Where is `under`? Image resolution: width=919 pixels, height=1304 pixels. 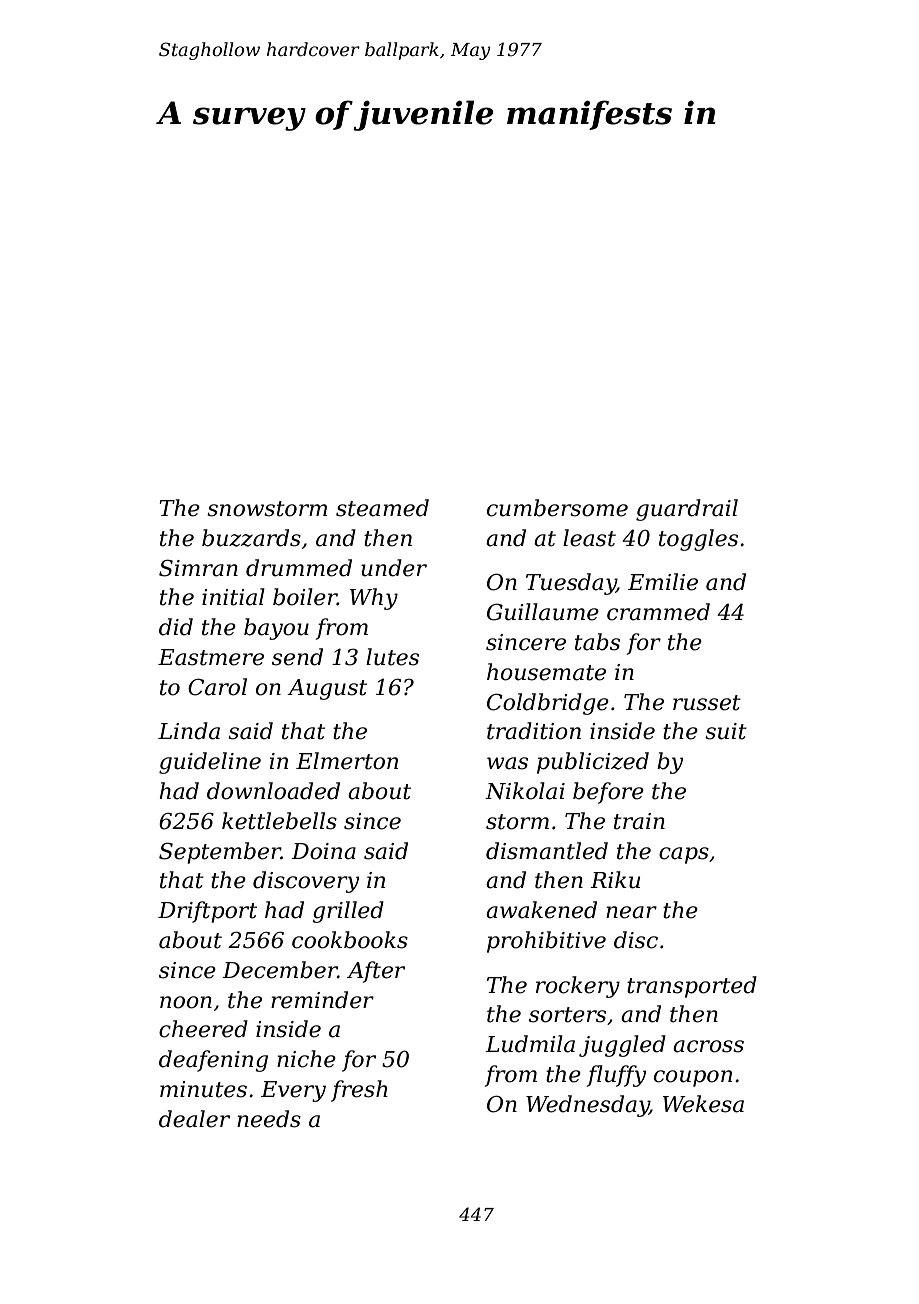
under is located at coordinates (394, 568).
